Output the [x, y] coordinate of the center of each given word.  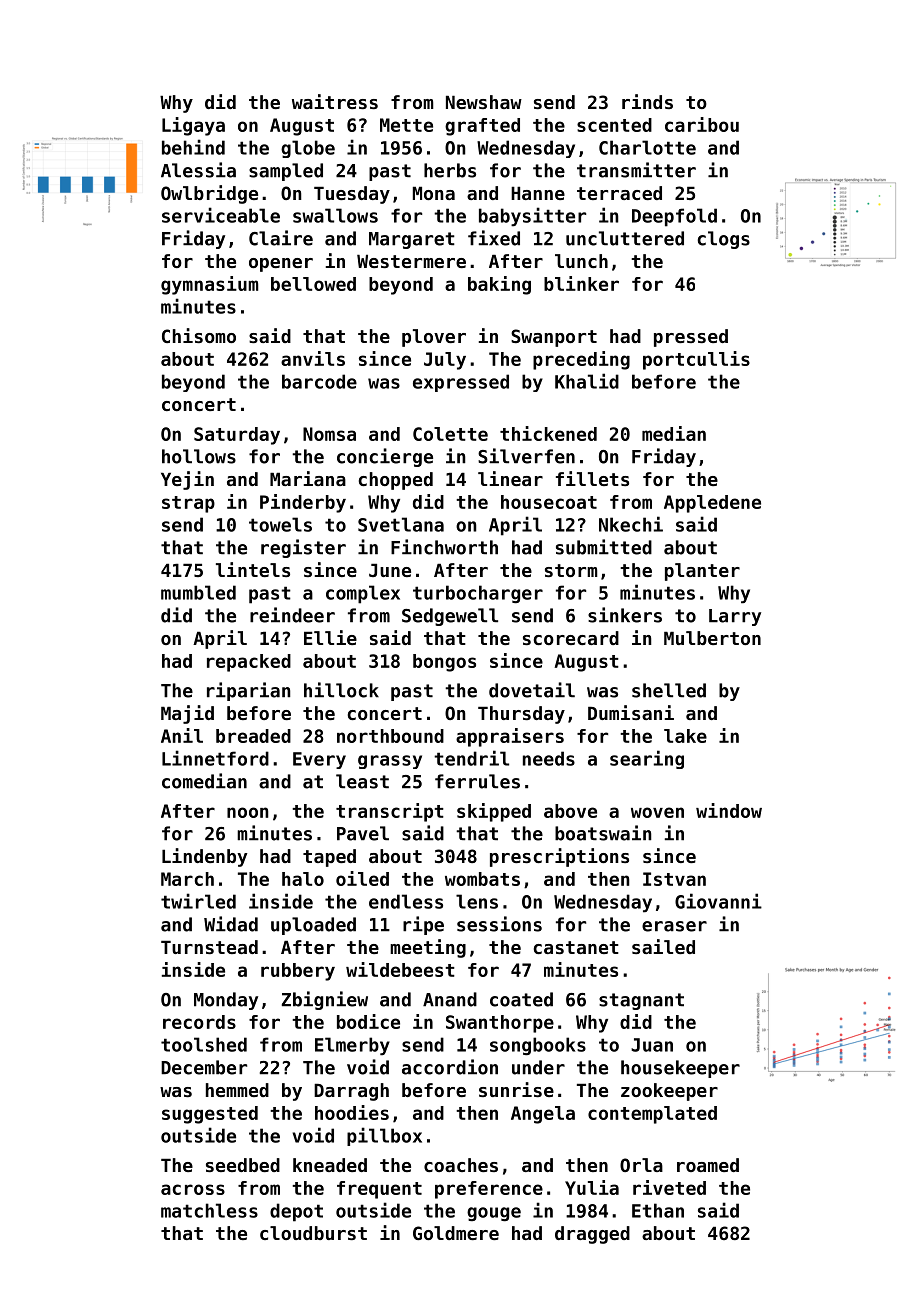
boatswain [603, 833]
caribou [702, 124]
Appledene [712, 504]
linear [510, 478]
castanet [576, 947]
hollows [199, 456]
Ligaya [193, 126]
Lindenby [204, 857]
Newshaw [484, 102]
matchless [209, 1210]
